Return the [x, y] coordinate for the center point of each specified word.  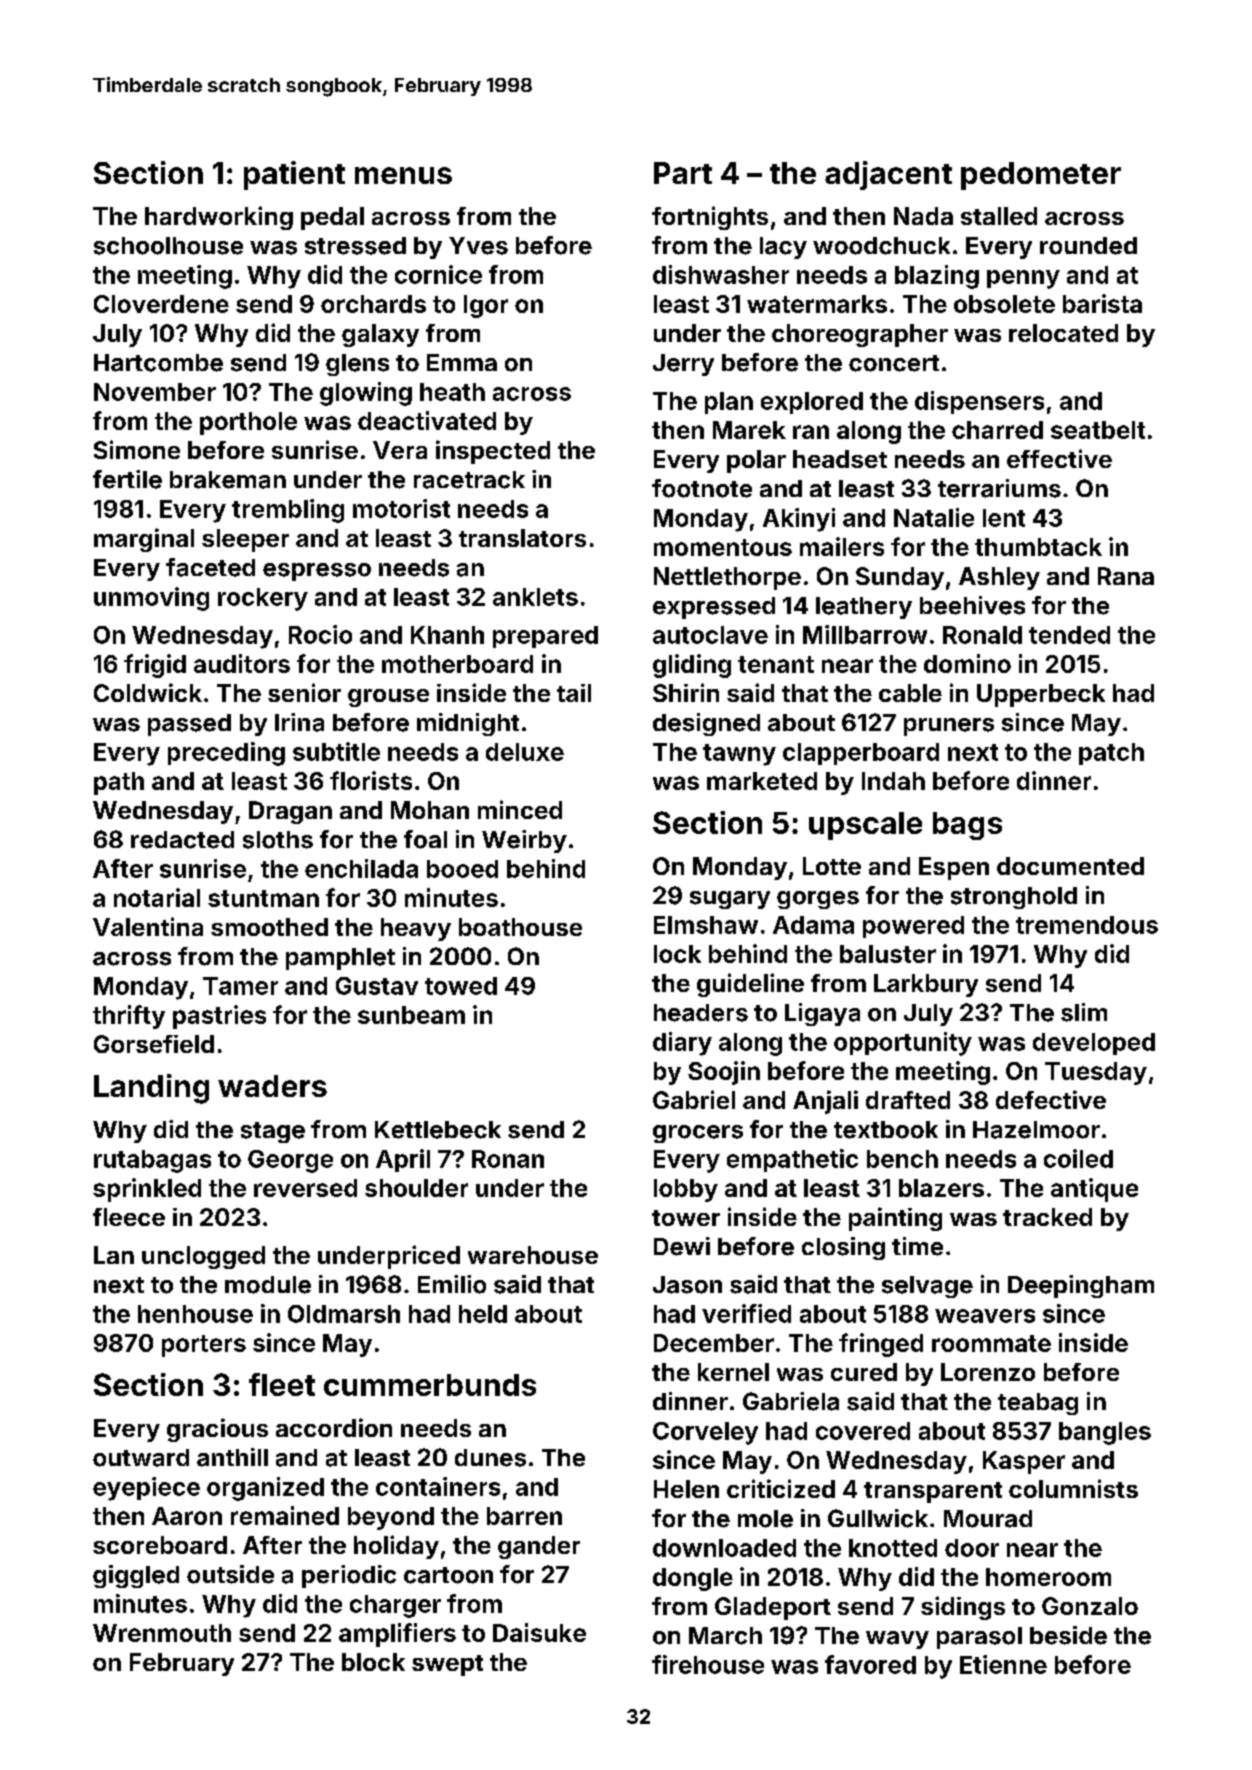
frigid [155, 666]
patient [294, 175]
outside [230, 1574]
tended [1069, 635]
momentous [723, 547]
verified [746, 1313]
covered [863, 1431]
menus [403, 175]
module [268, 1285]
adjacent [888, 175]
